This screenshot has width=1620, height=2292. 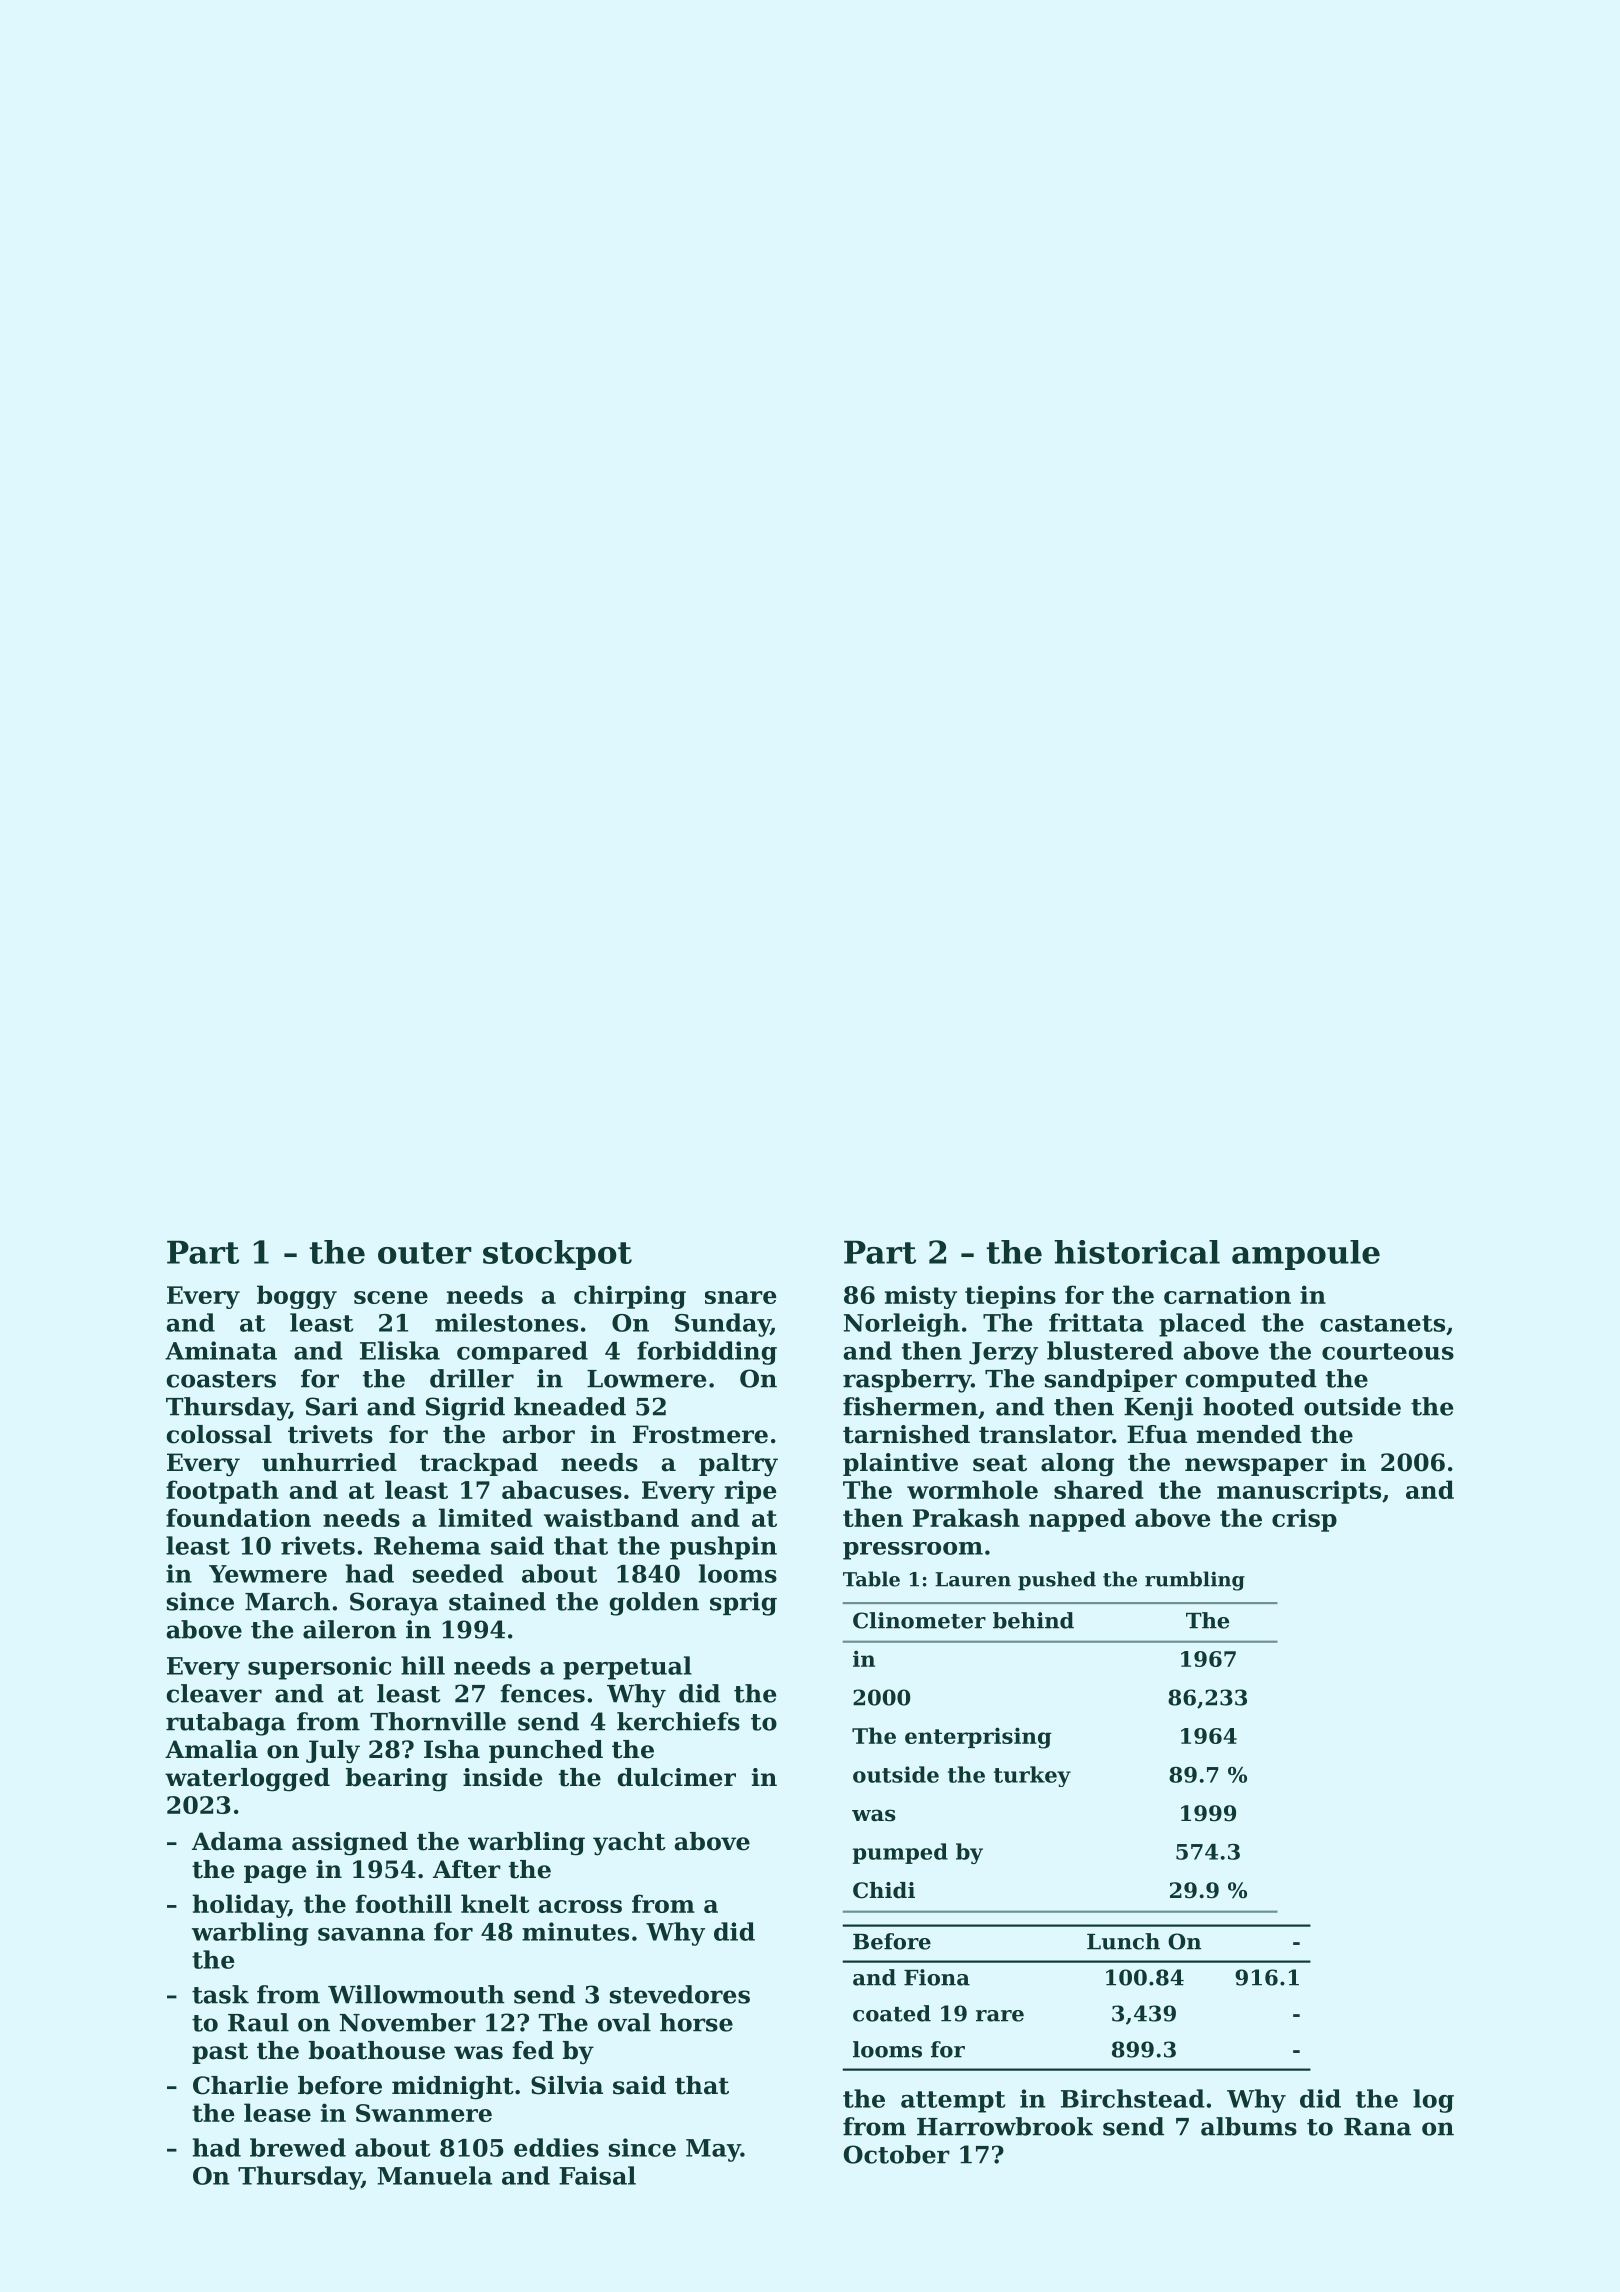 What do you see at coordinates (329, 1462) in the screenshot?
I see `unhurried` at bounding box center [329, 1462].
